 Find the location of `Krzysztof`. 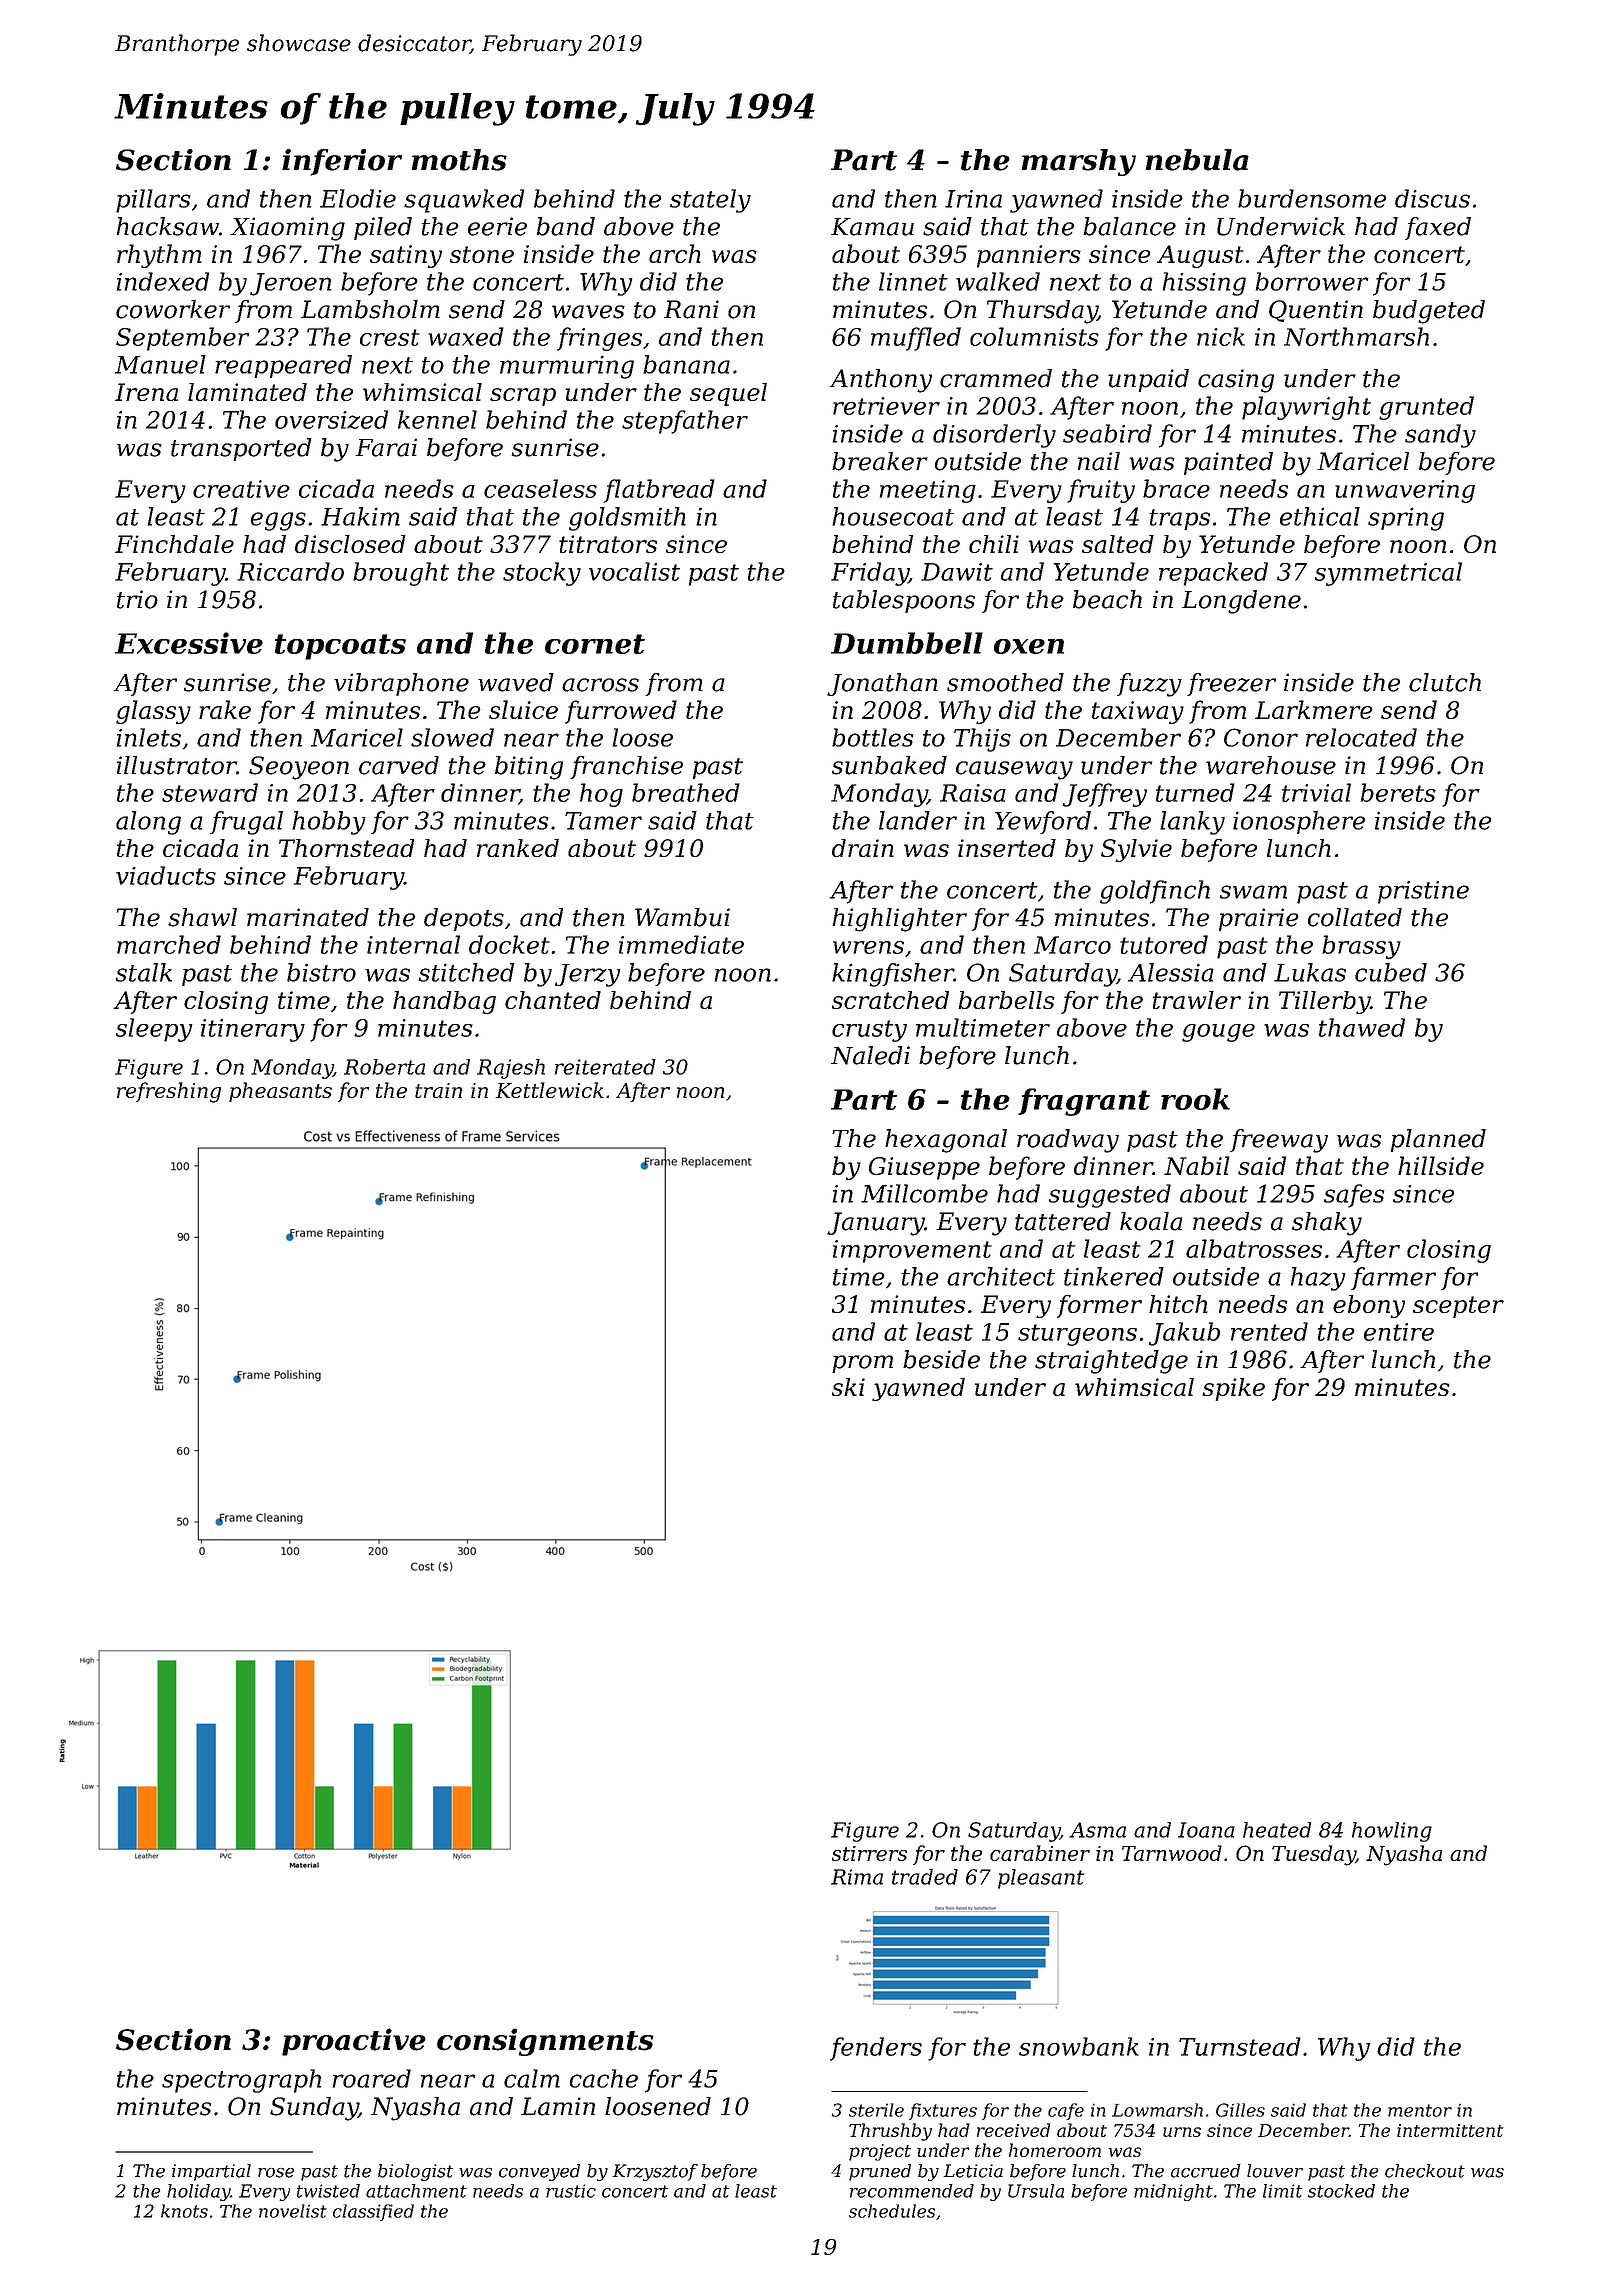

Krzysztof is located at coordinates (655, 2172).
